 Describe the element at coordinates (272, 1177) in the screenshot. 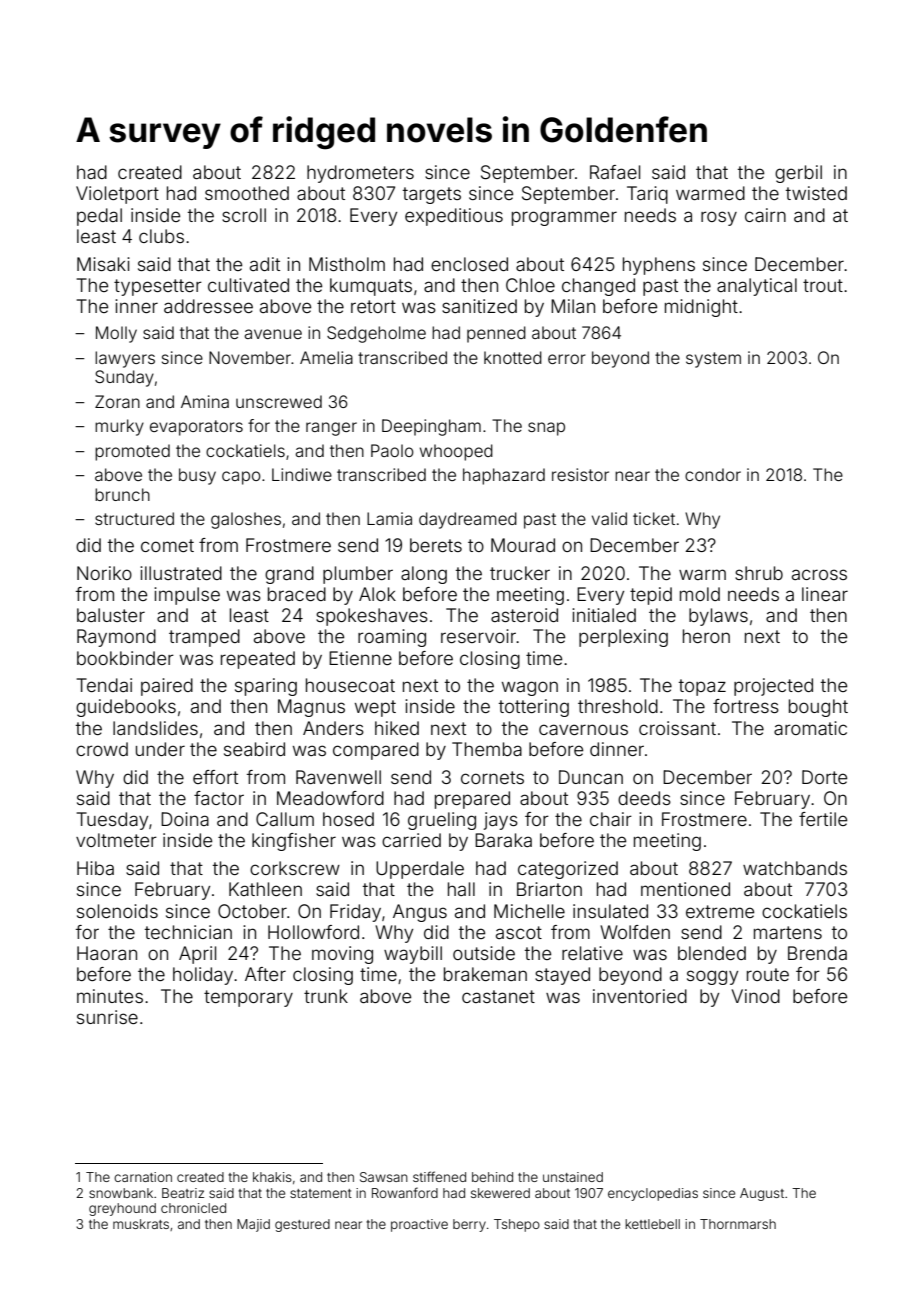

I see `khakis` at that location.
